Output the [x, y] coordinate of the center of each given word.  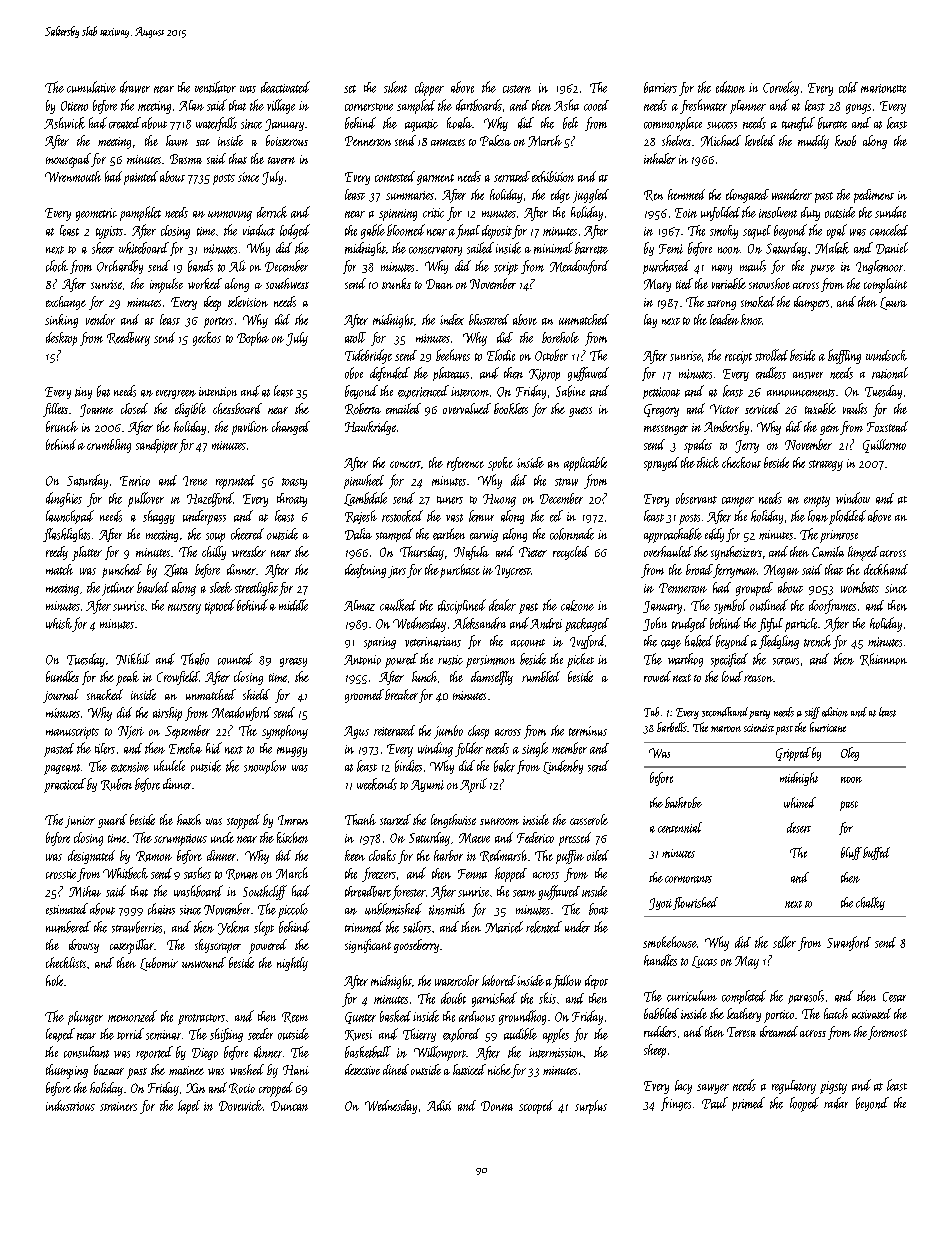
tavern [281, 160]
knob [845, 140]
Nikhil [133, 659]
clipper [429, 89]
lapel [189, 1107]
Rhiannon [883, 659]
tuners [450, 500]
